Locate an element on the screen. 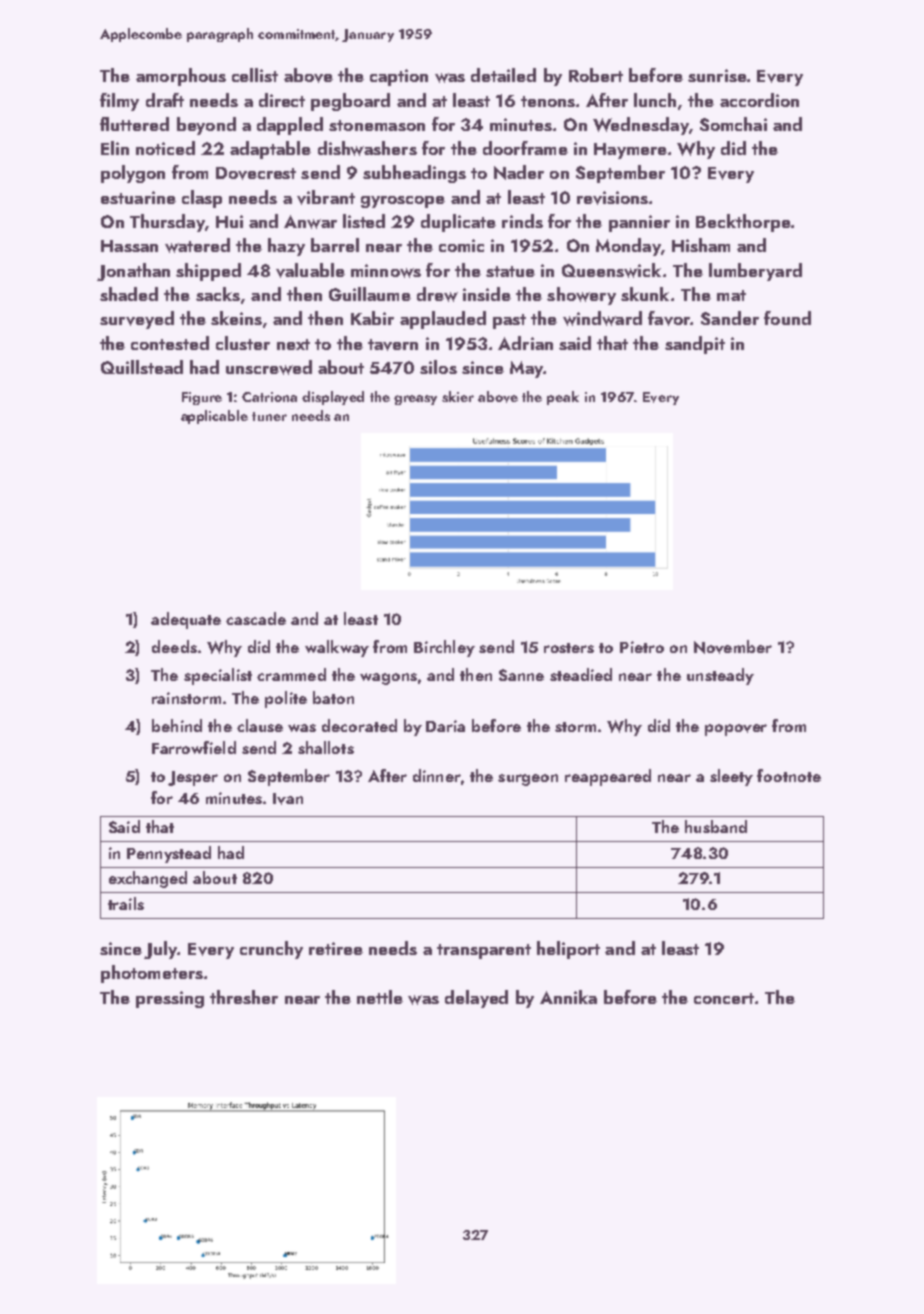 Image resolution: width=924 pixels, height=1314 pixels. Nader is located at coordinates (519, 172).
